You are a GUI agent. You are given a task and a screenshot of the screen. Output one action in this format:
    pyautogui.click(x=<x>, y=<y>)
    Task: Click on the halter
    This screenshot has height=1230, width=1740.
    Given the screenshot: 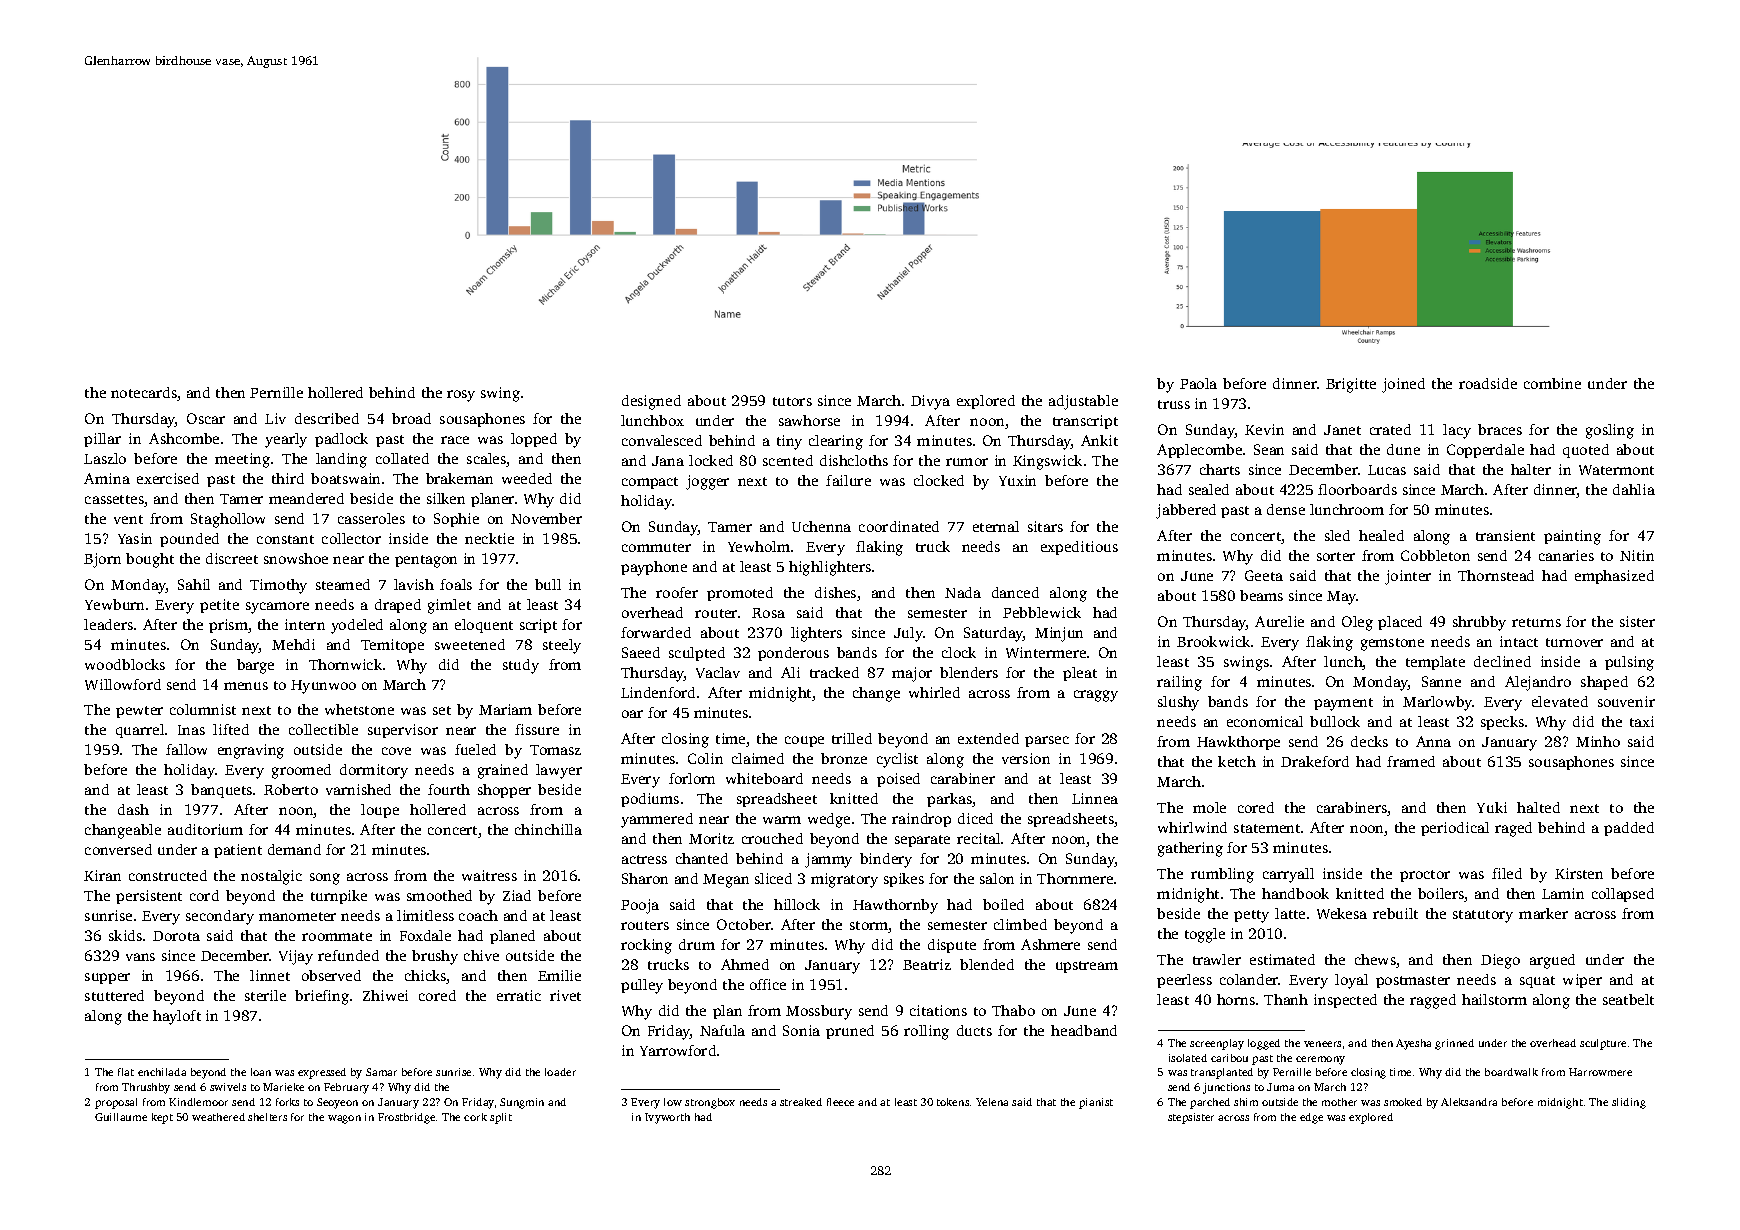 What is the action you would take?
    pyautogui.click(x=1531, y=469)
